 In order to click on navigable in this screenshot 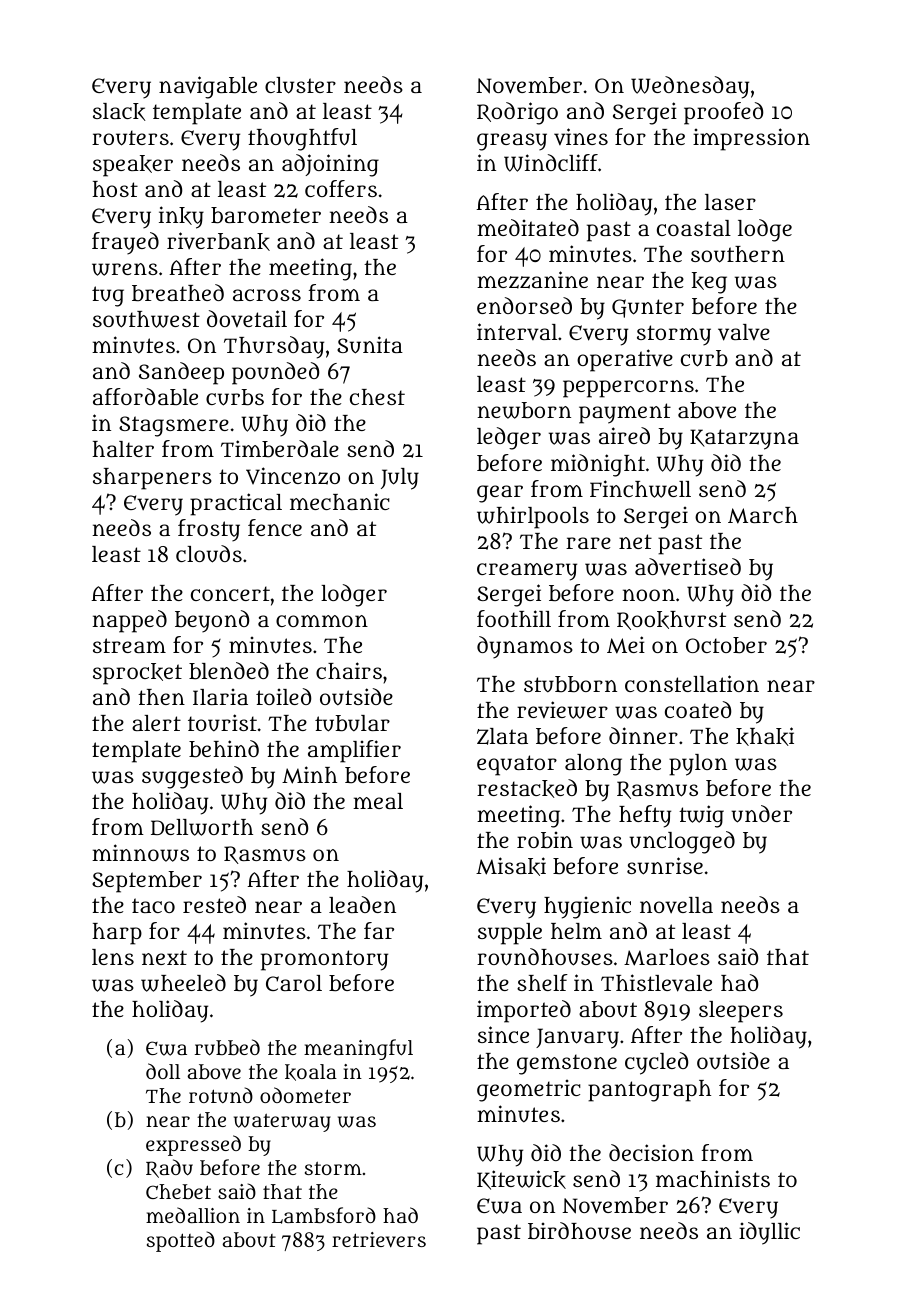, I will do `click(208, 87)`.
